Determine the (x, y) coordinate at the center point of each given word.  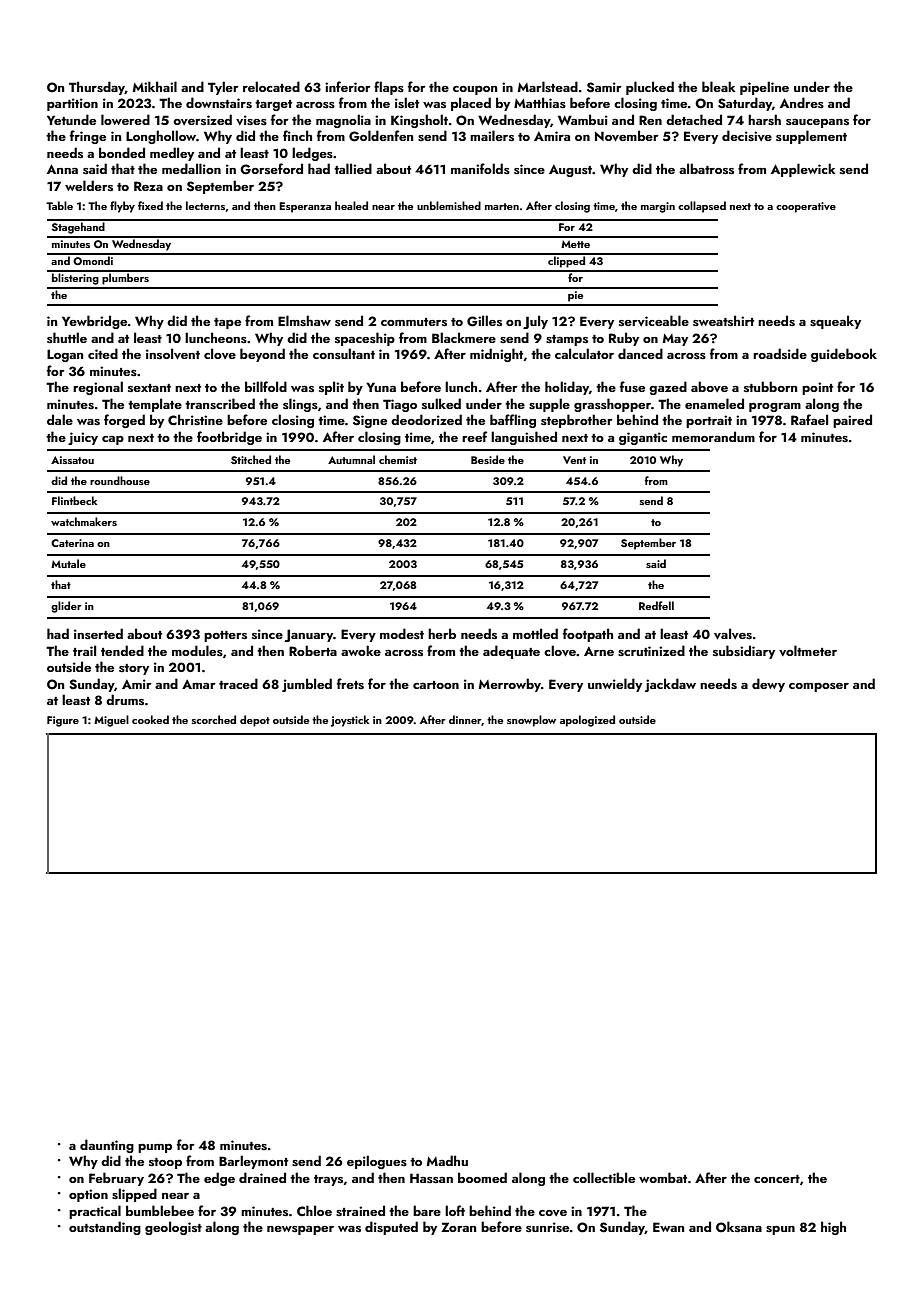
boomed (482, 1177)
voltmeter (808, 650)
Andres (802, 102)
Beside (488, 459)
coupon (475, 90)
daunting (107, 1146)
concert (777, 1179)
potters (225, 636)
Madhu (447, 1160)
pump (155, 1148)
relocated (271, 86)
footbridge (229, 438)
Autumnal (351, 459)
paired (852, 421)
